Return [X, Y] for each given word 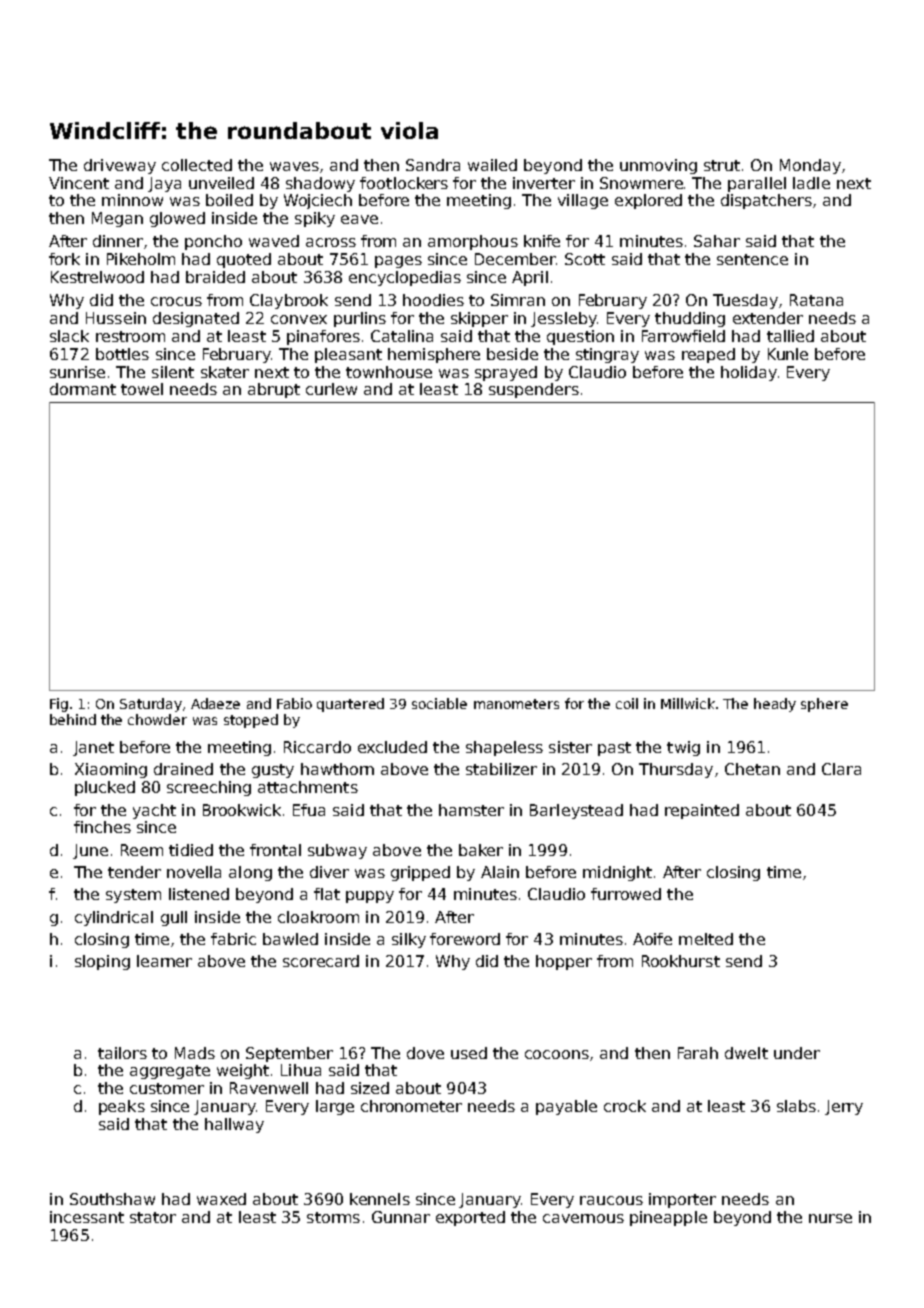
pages [398, 262]
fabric [233, 939]
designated [196, 319]
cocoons [557, 1054]
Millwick [688, 703]
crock [625, 1106]
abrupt [274, 390]
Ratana [816, 300]
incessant [87, 1217]
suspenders [534, 390]
